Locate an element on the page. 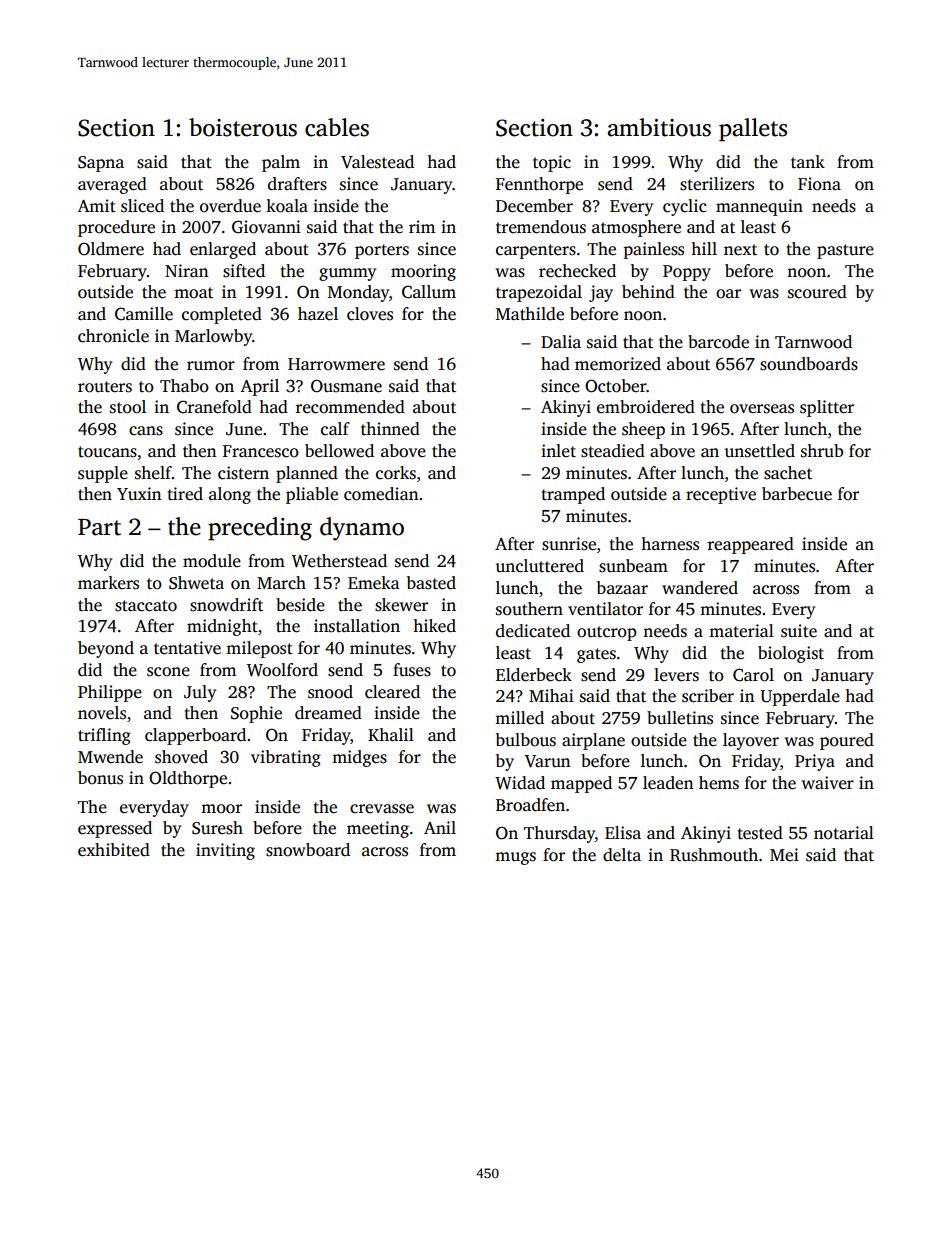 This page has height=1233, width=952. ambitious is located at coordinates (659, 127).
